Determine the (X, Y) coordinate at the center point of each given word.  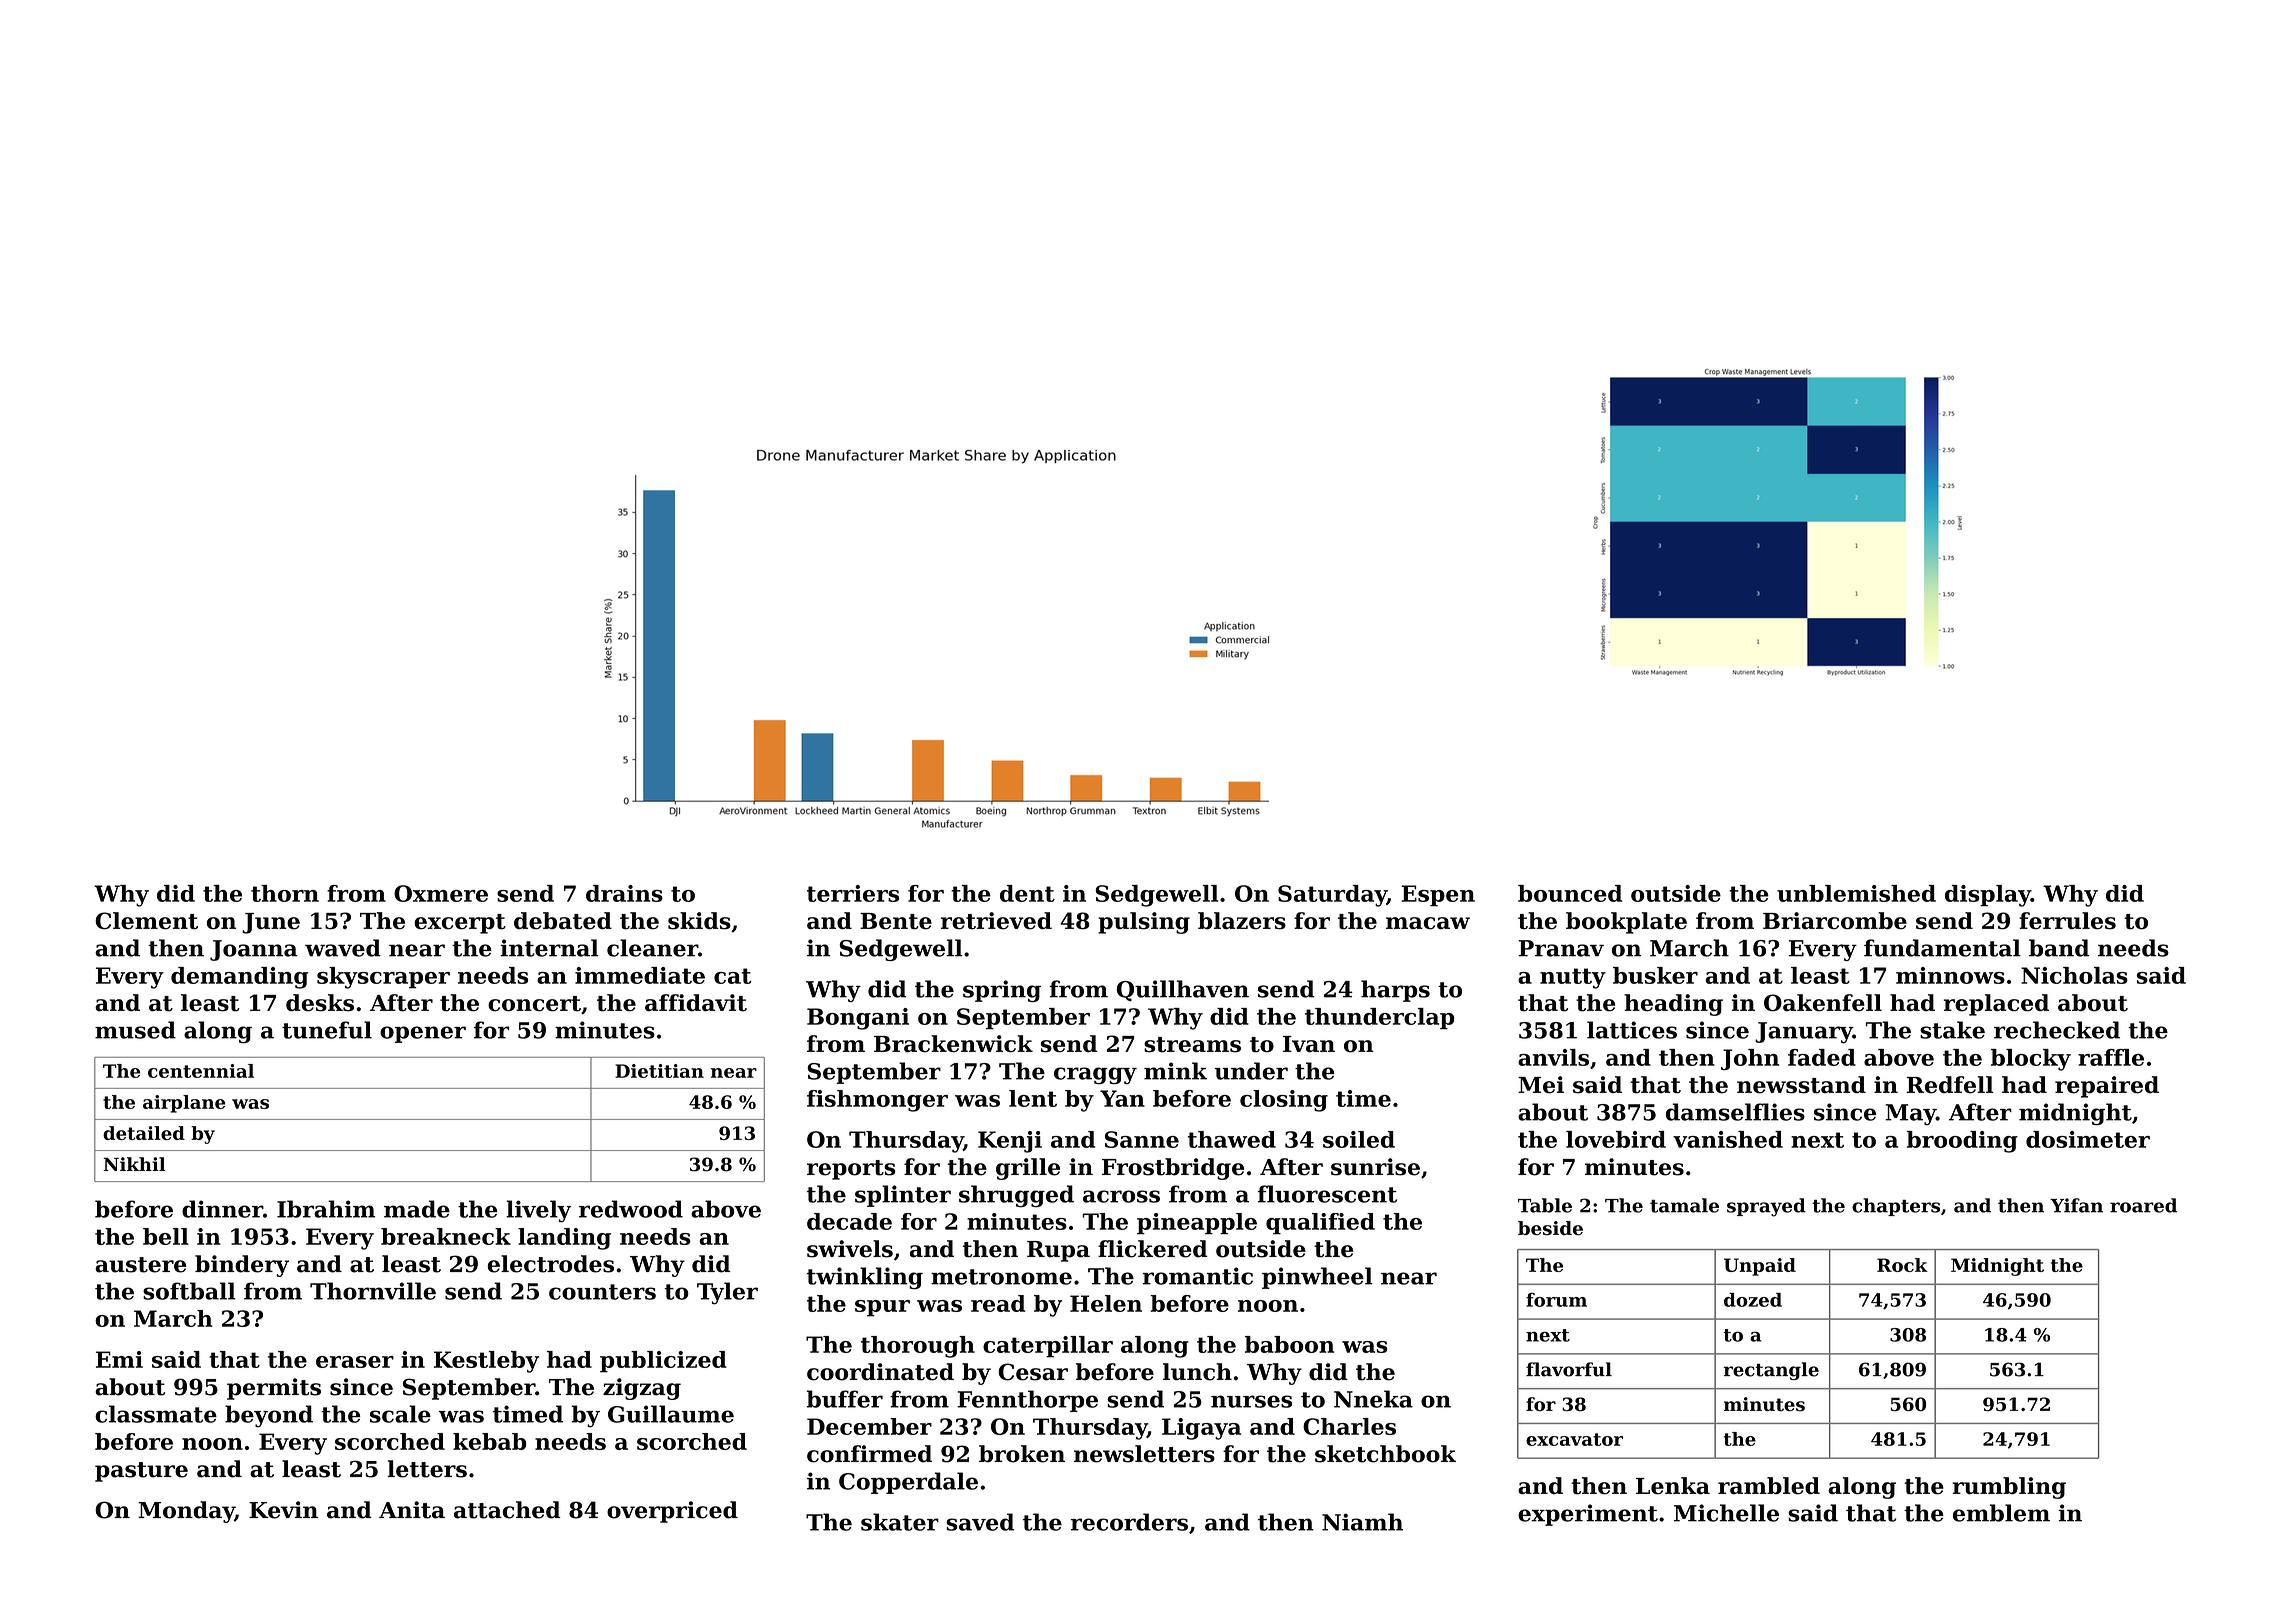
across (1121, 1196)
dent (1027, 893)
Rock (1902, 1265)
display (1988, 896)
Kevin (283, 1510)
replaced (1996, 1005)
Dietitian (659, 1071)
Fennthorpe (1027, 1401)
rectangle (1771, 1371)
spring (1002, 991)
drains (624, 893)
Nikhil (134, 1164)
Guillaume (671, 1414)
